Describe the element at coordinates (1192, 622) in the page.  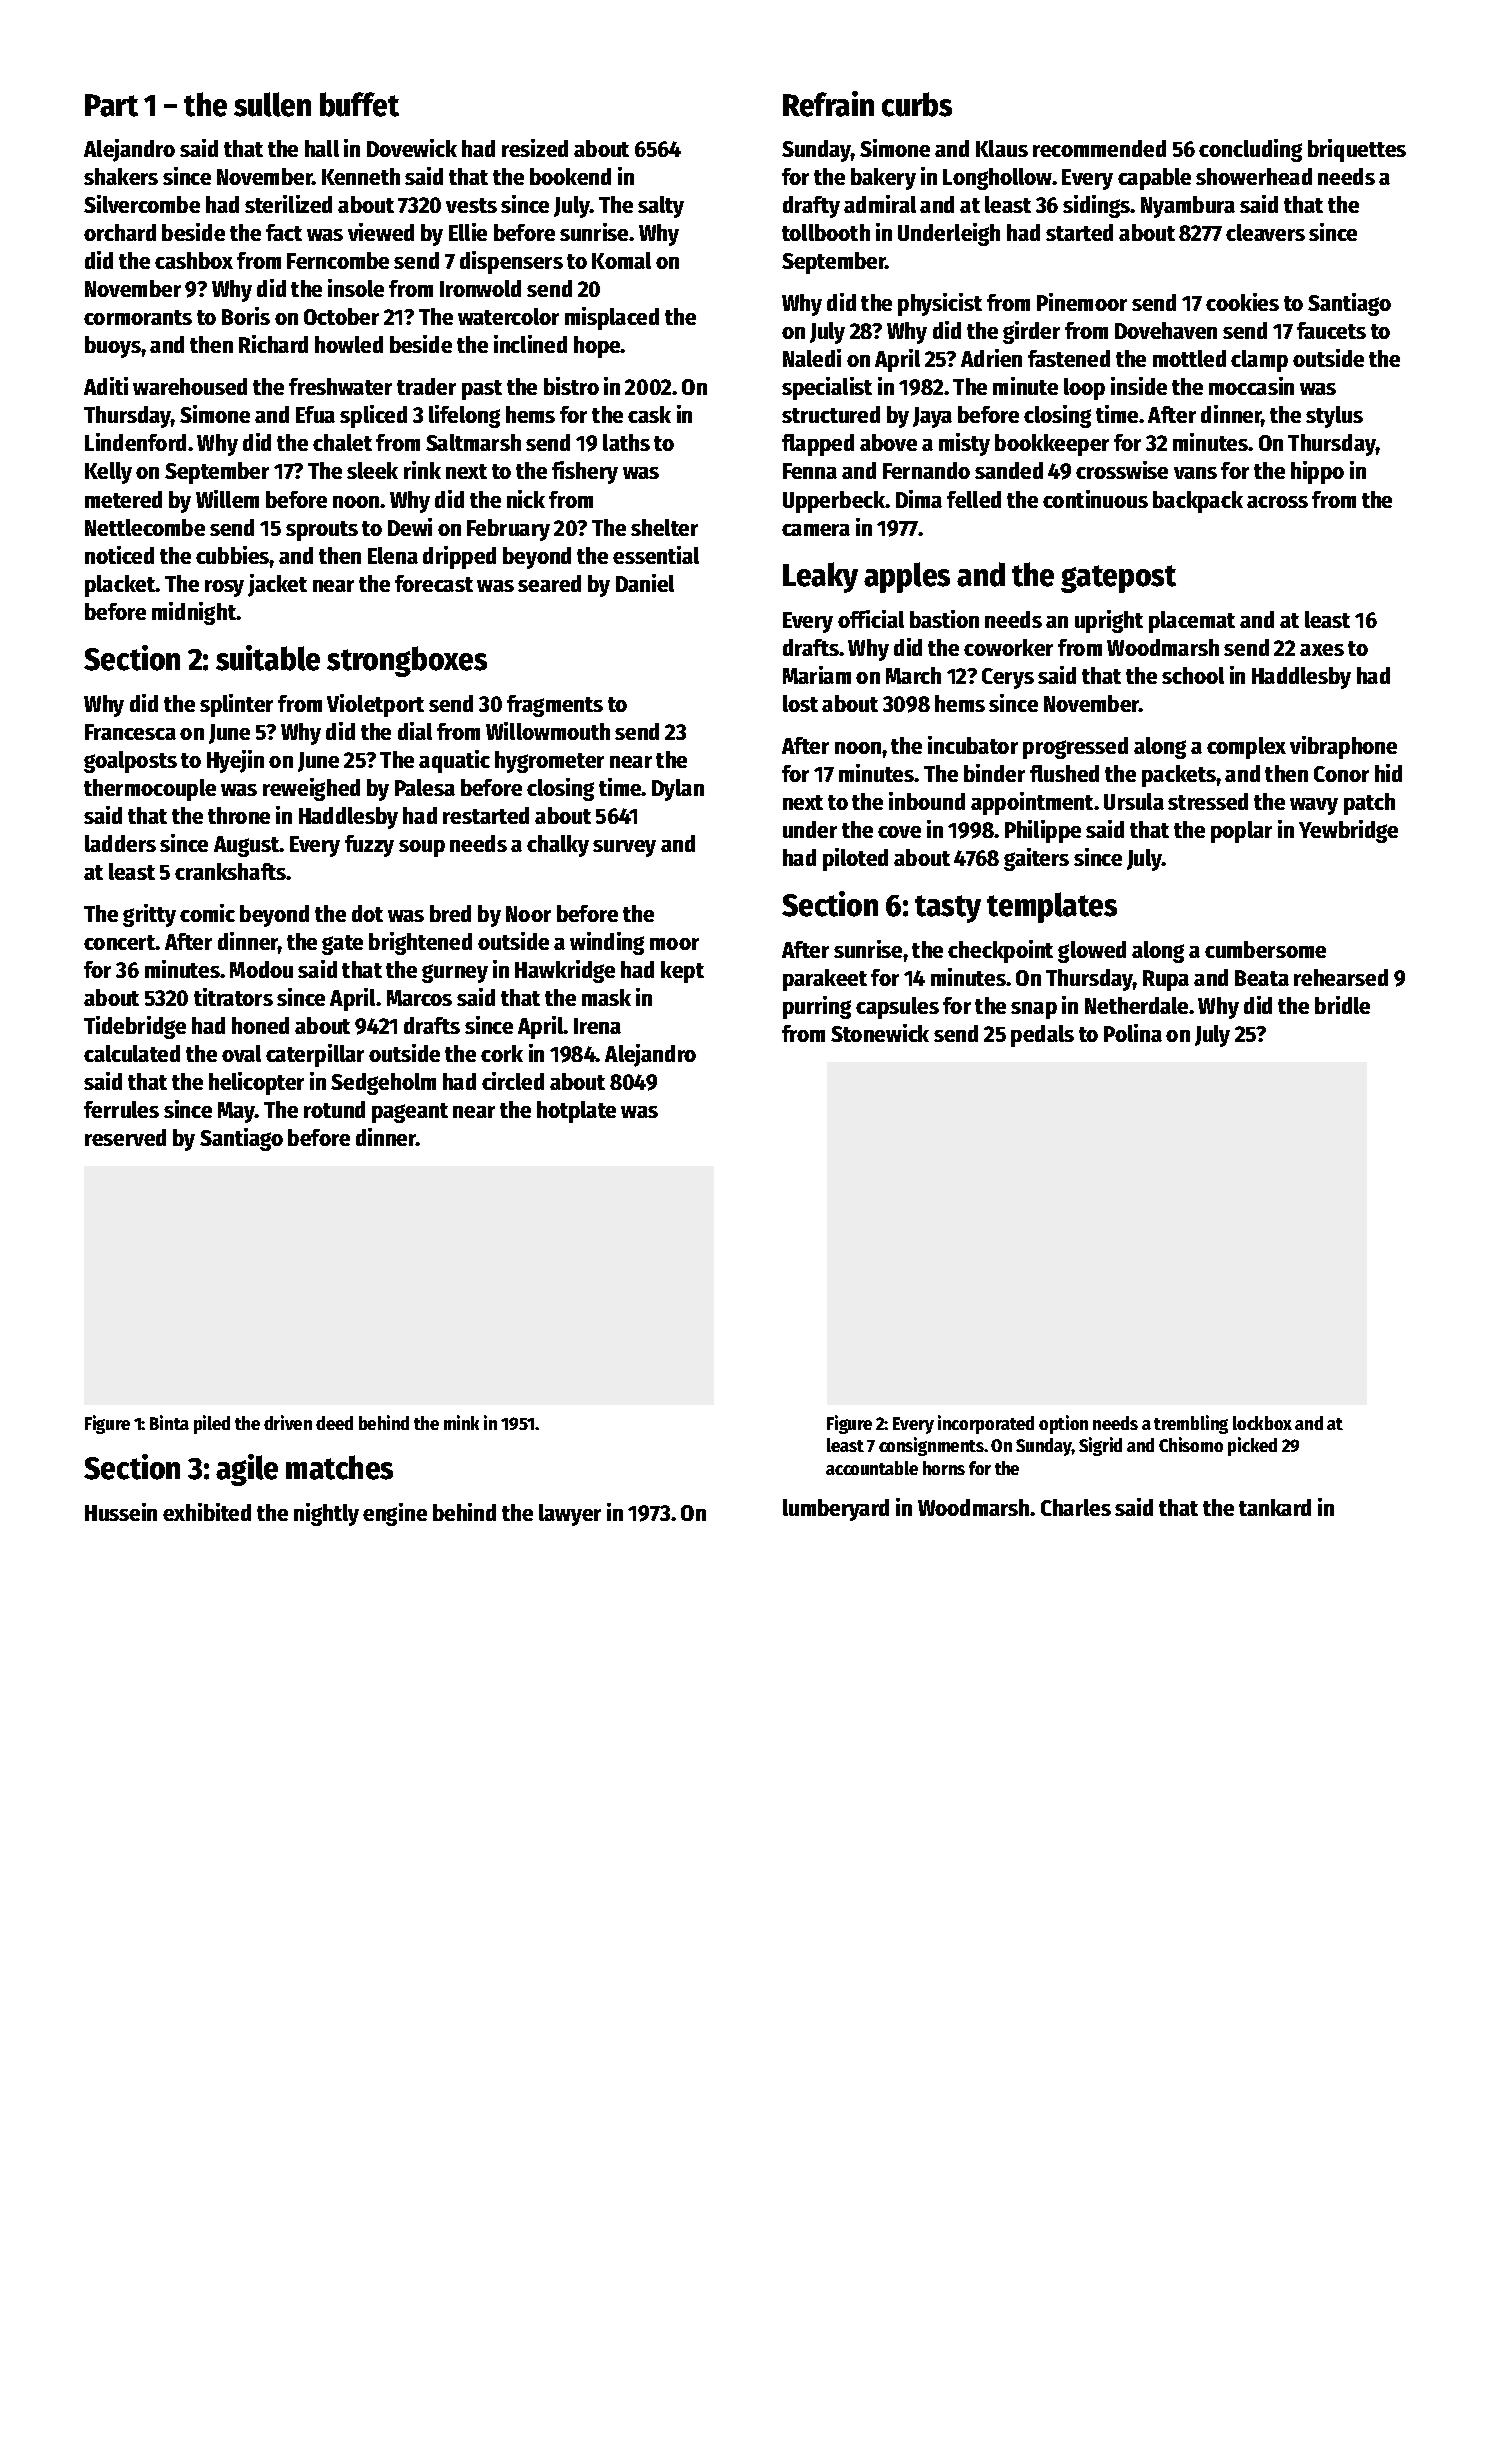
I see `placemat` at that location.
